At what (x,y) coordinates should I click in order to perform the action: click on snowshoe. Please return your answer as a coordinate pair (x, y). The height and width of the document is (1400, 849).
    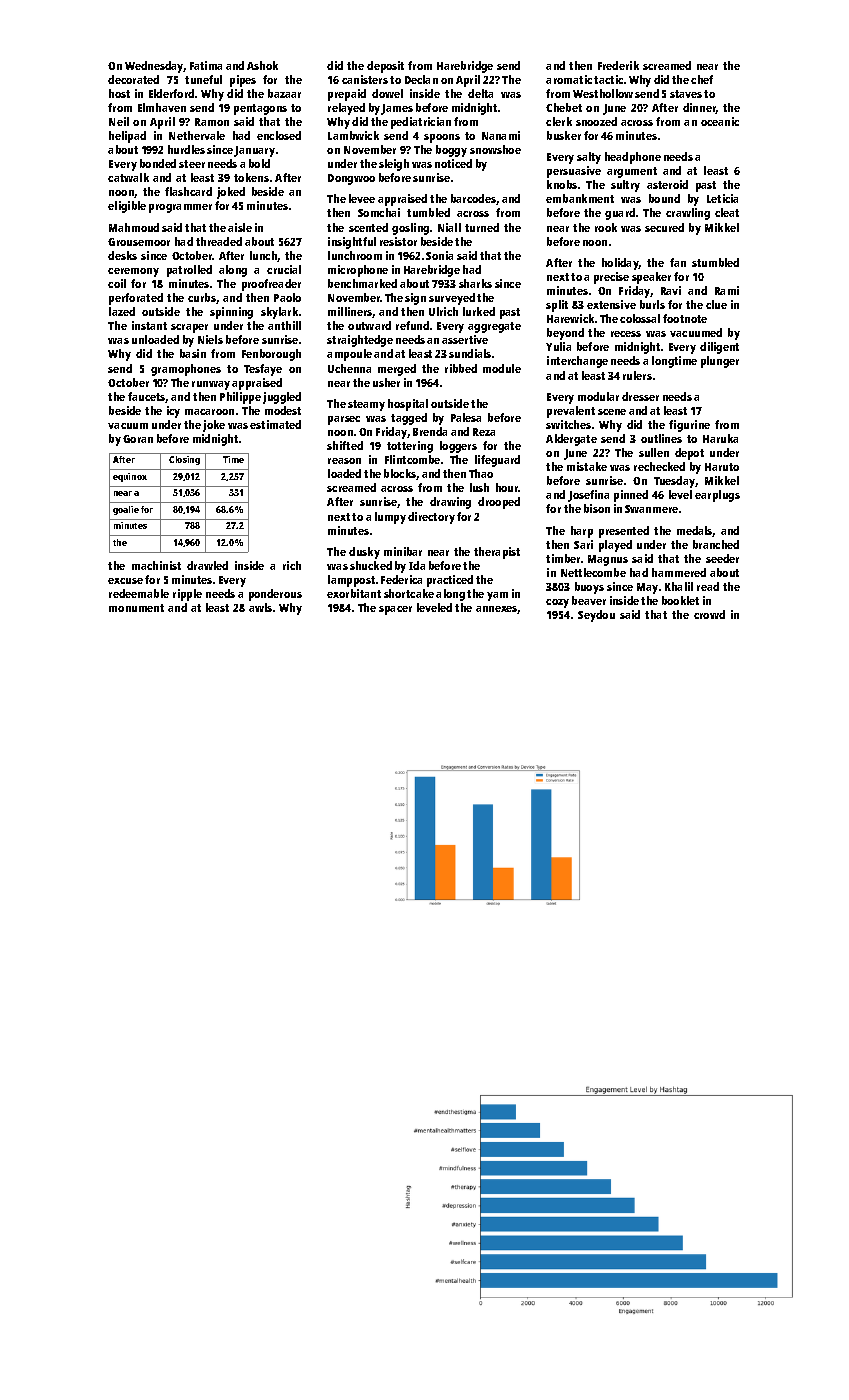
    Looking at the image, I should click on (495, 149).
